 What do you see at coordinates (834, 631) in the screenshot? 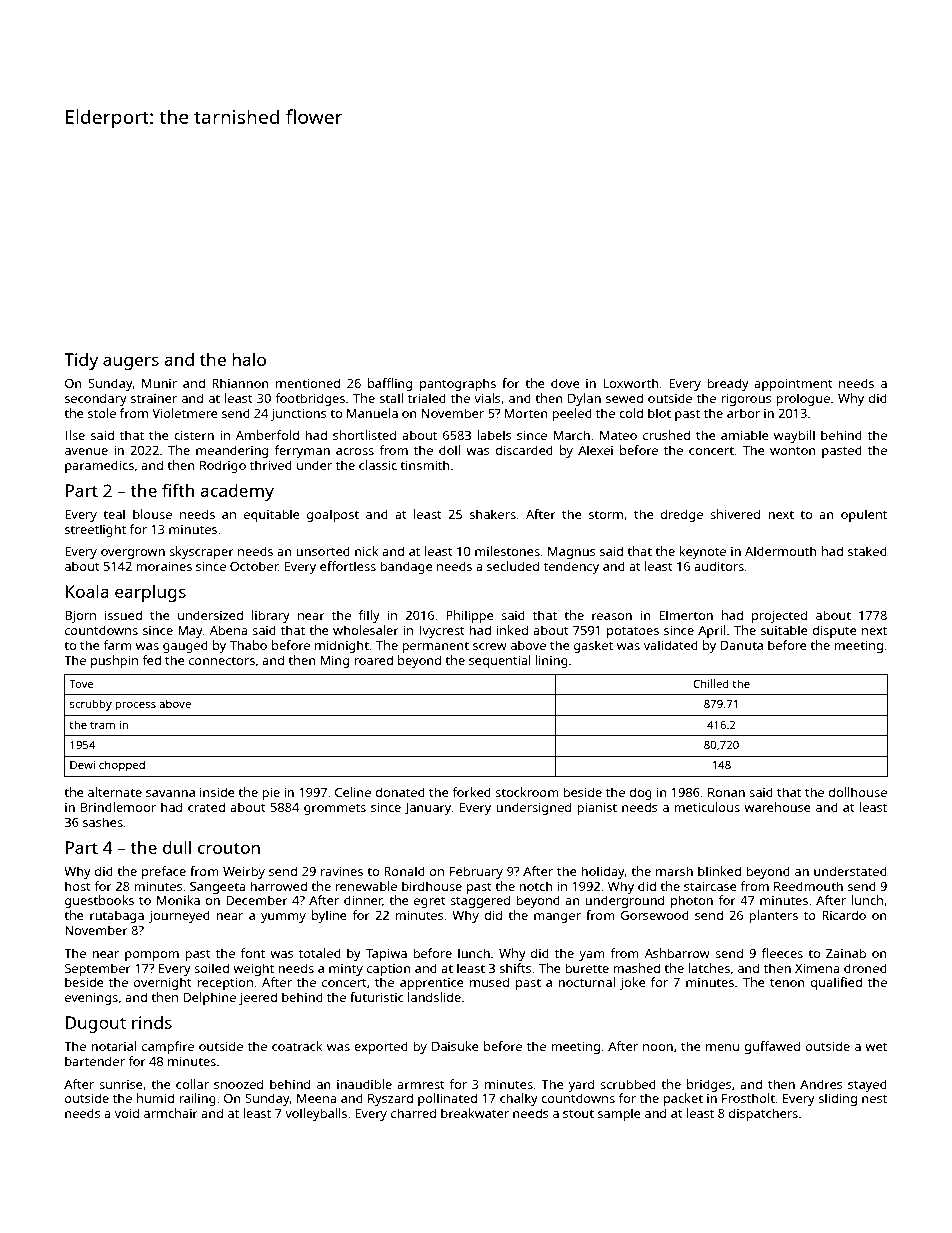
I see `dispute` at bounding box center [834, 631].
